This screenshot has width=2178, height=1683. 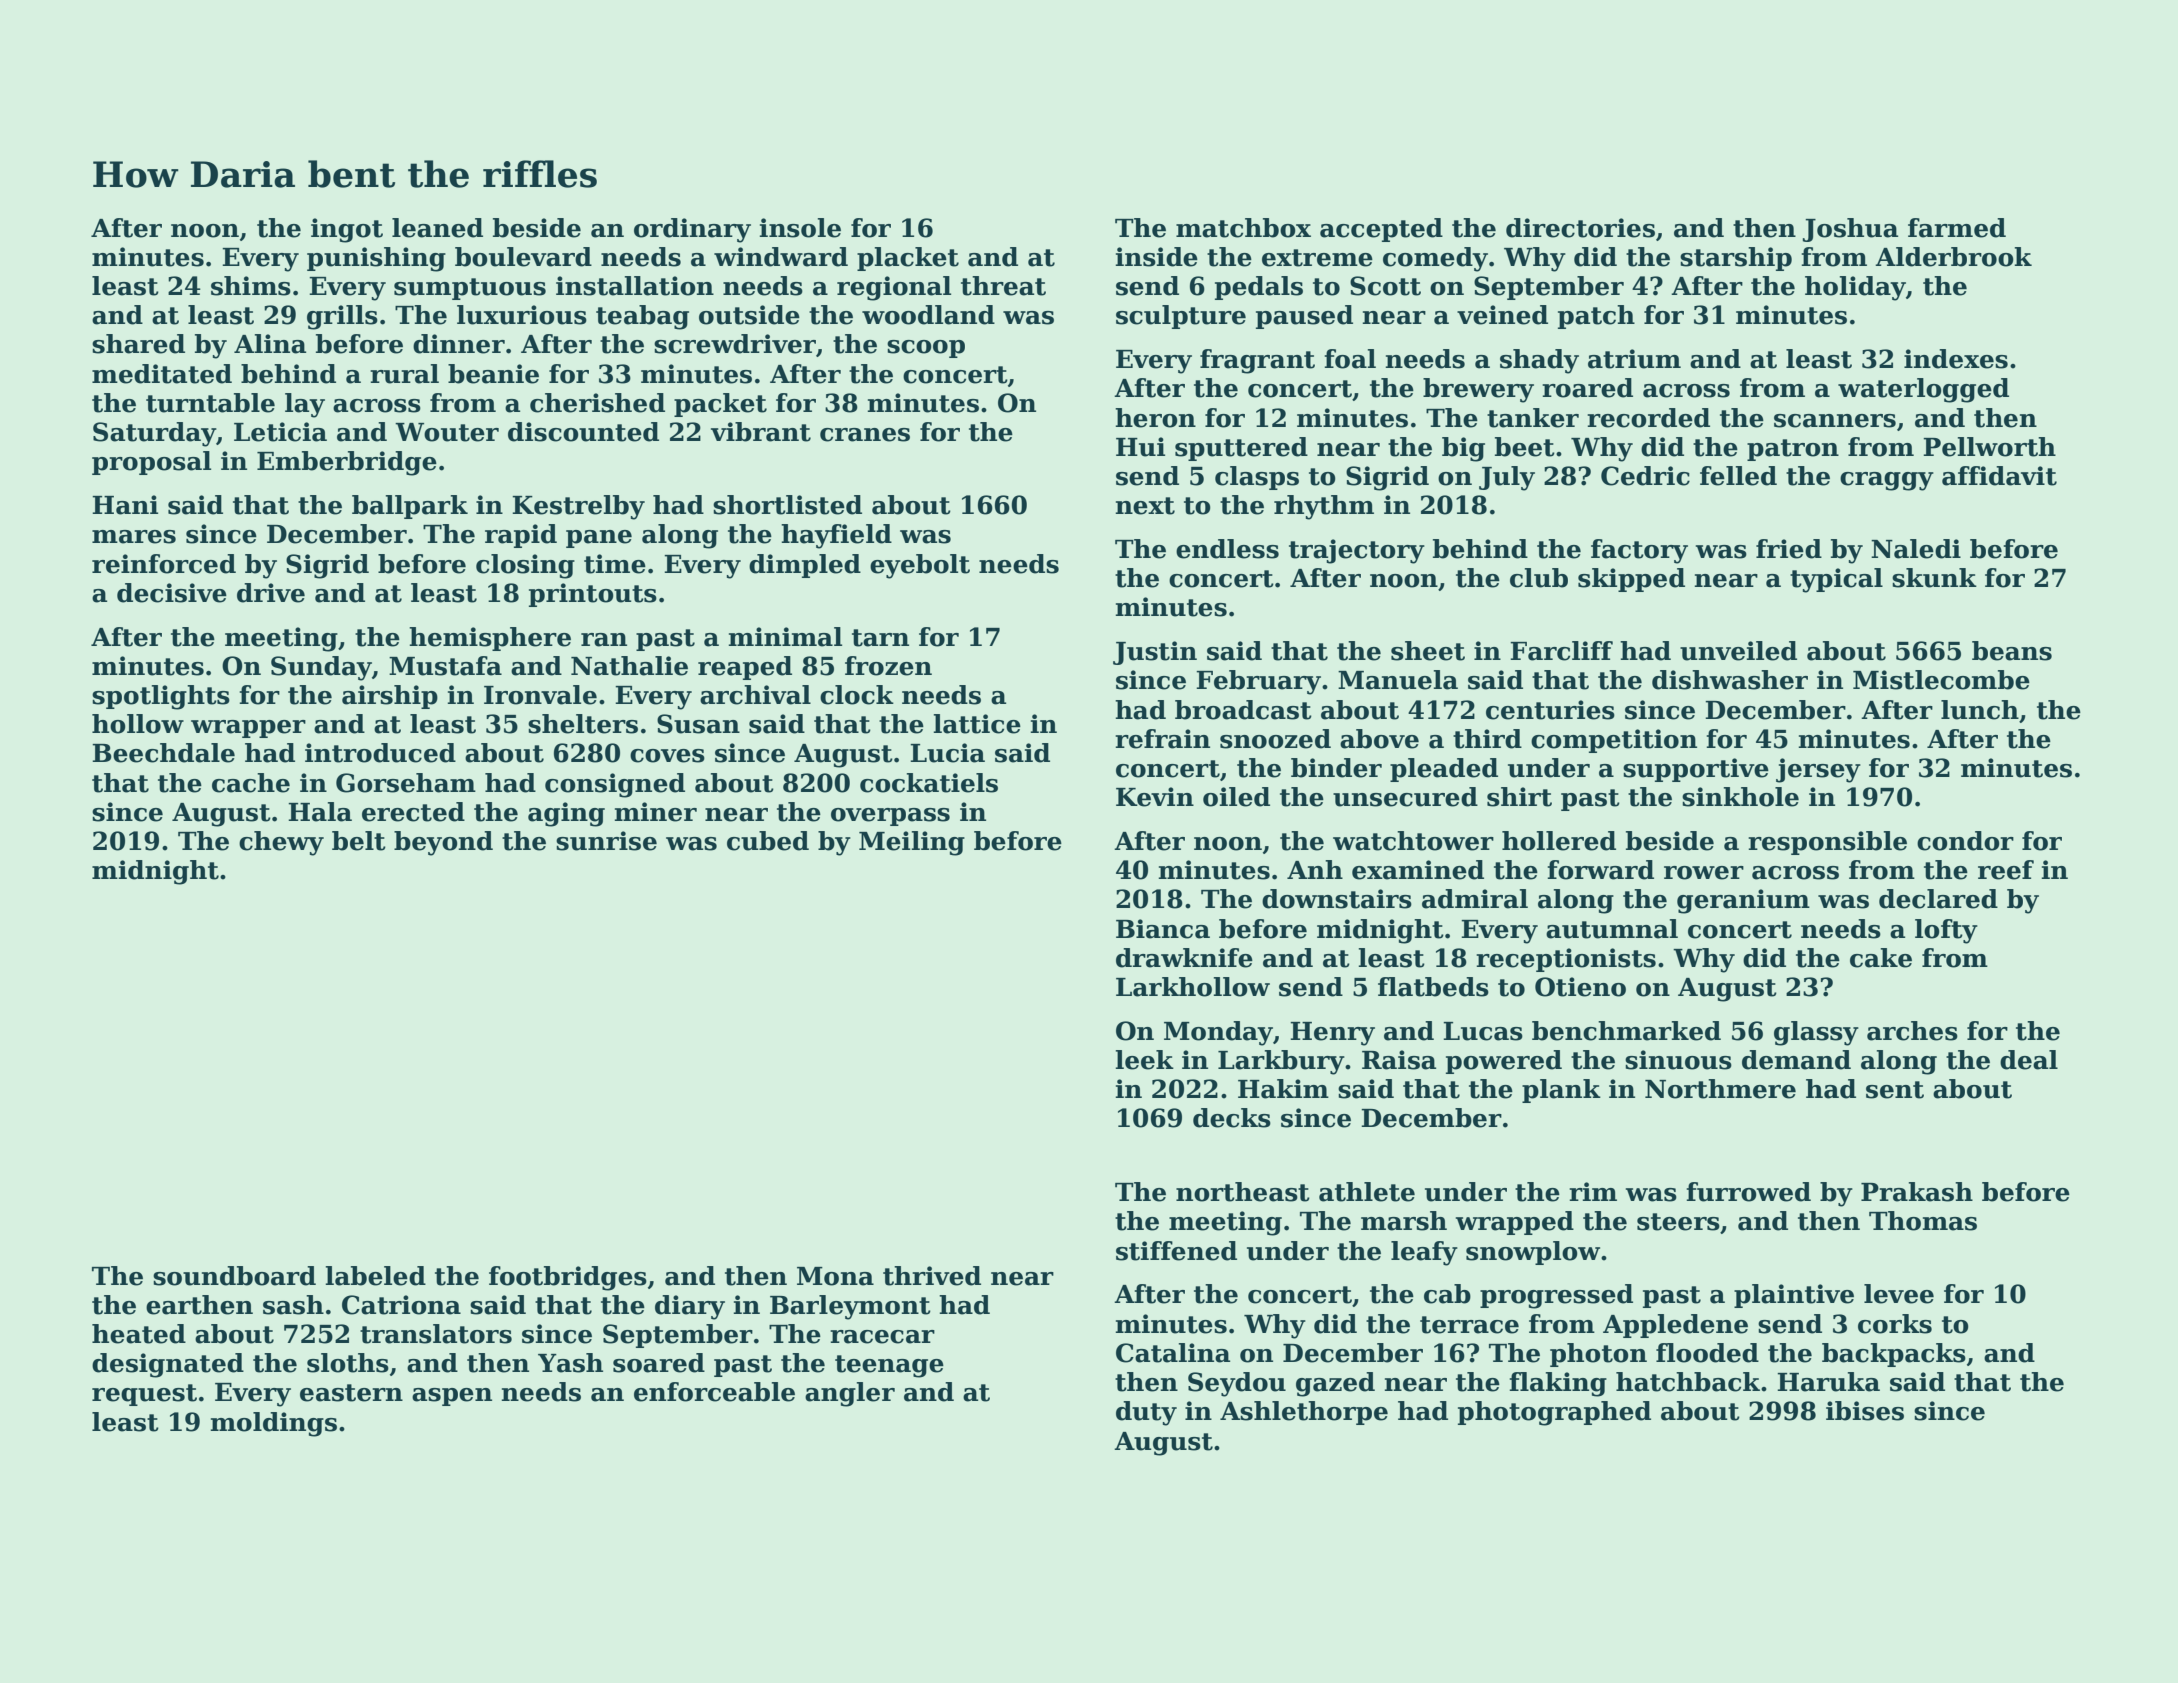 What do you see at coordinates (1794, 1296) in the screenshot?
I see `plaintive` at bounding box center [1794, 1296].
